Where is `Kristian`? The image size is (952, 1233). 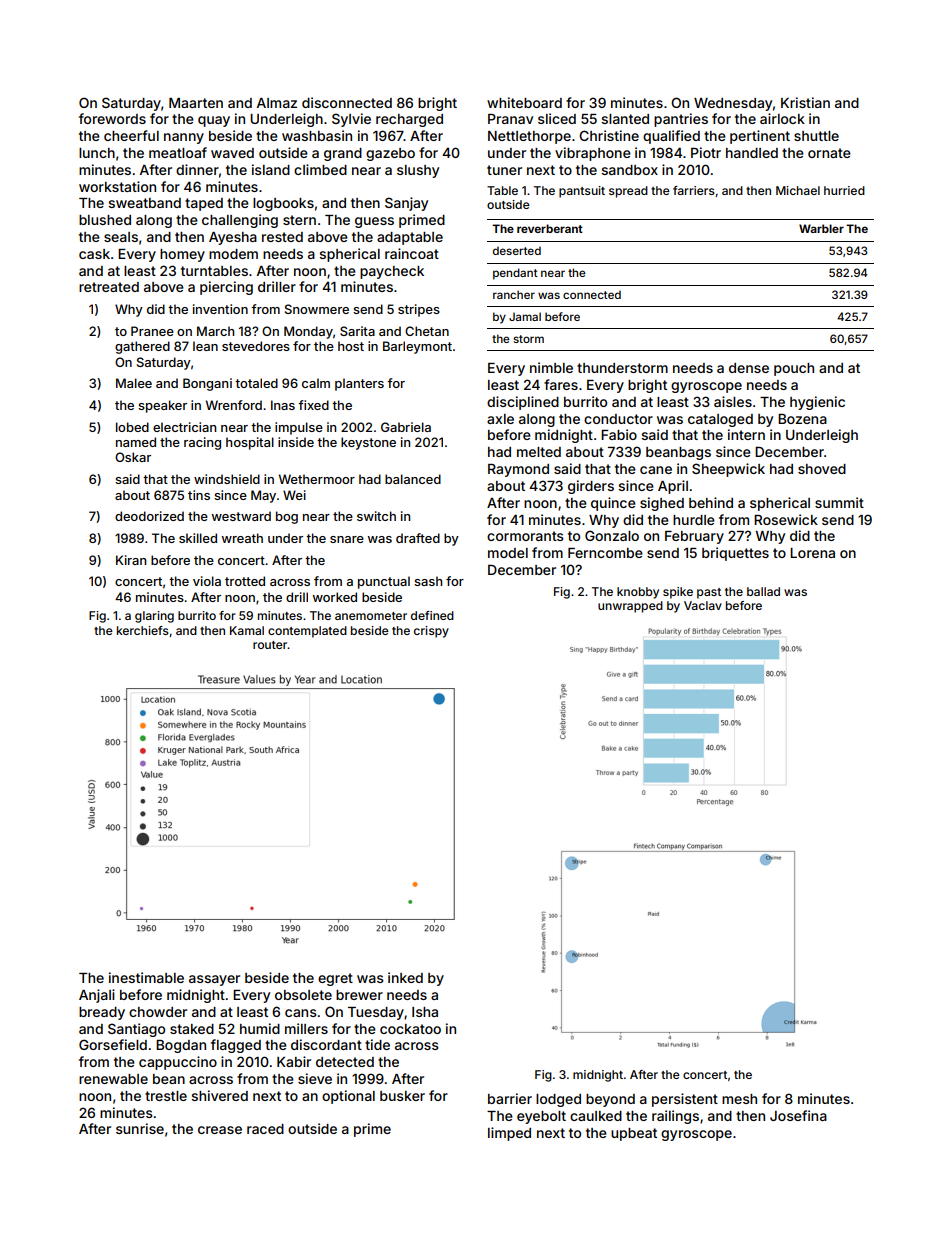
Kristian is located at coordinates (805, 102).
